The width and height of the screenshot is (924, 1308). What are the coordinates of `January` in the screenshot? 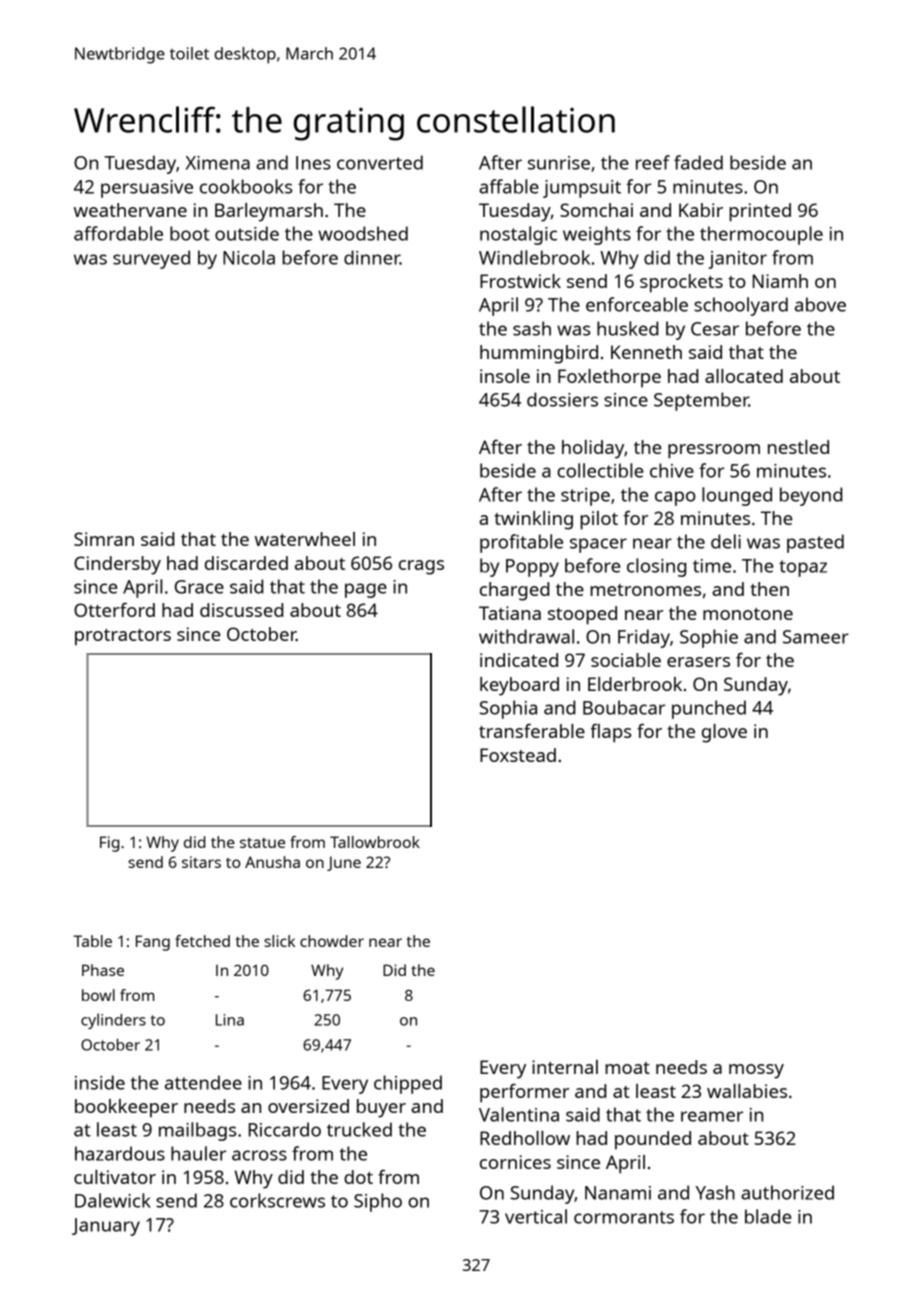 It's located at (106, 1227).
